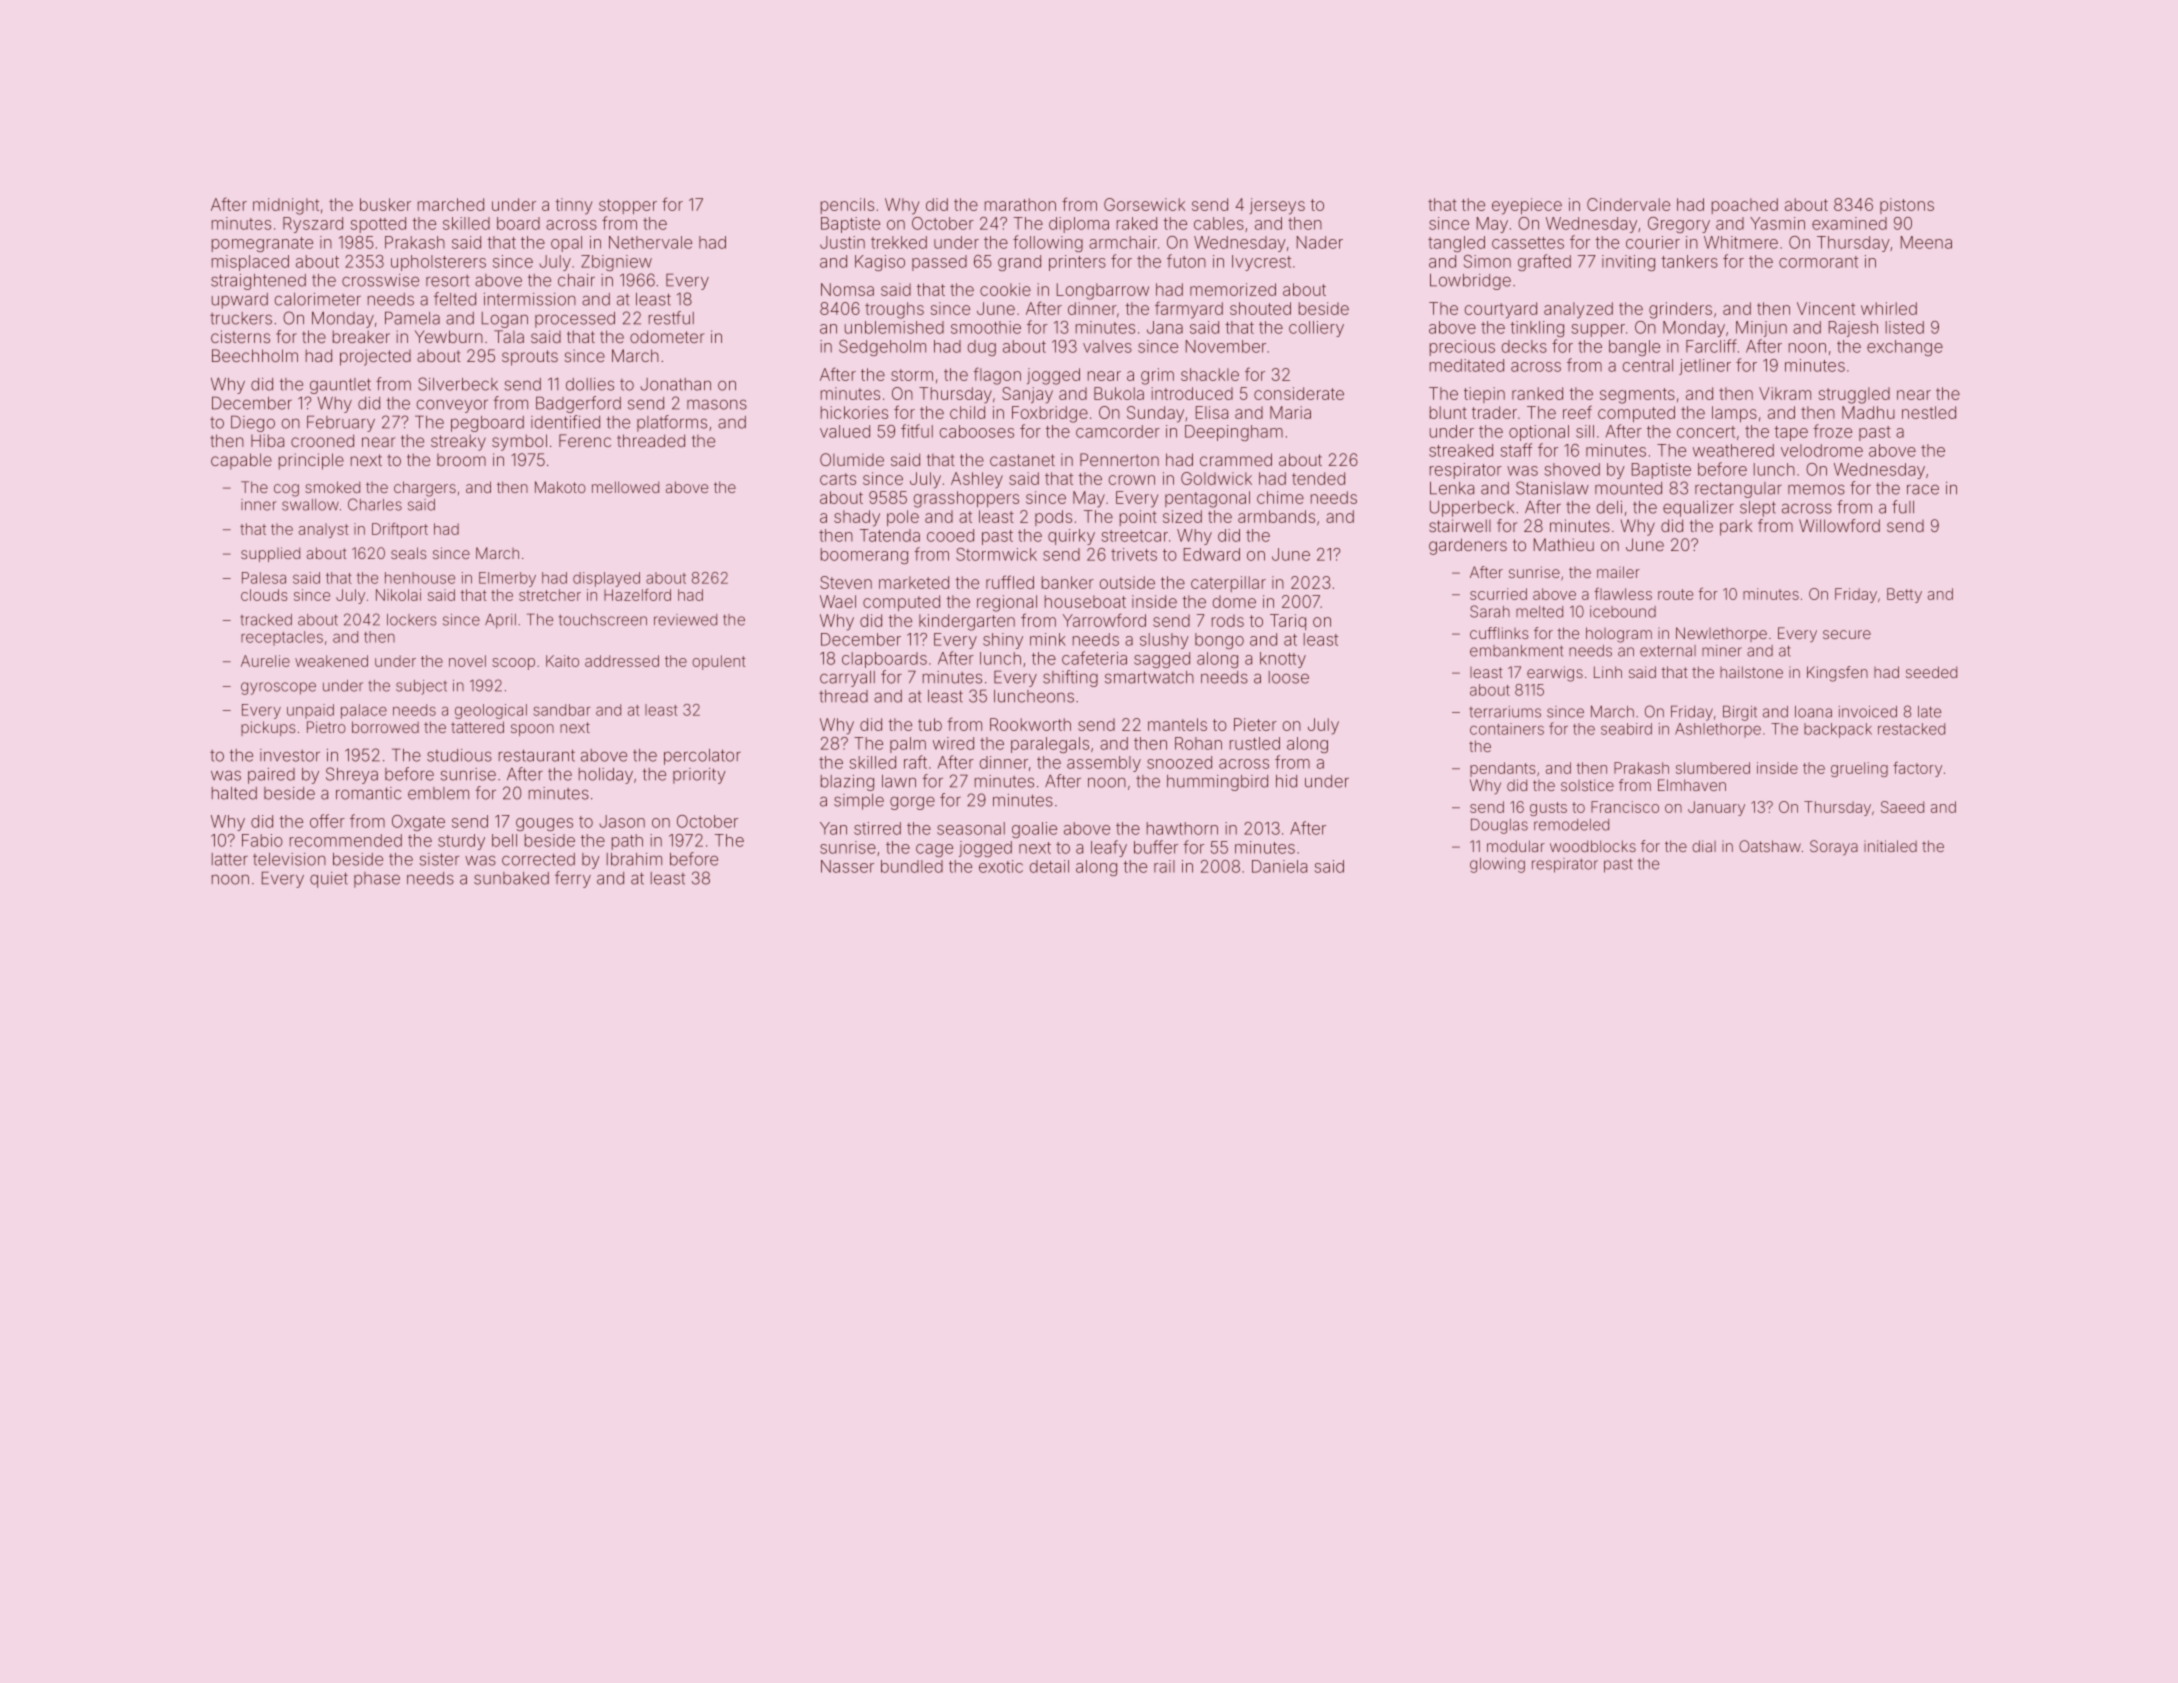 The width and height of the document is (2178, 1683). What do you see at coordinates (847, 866) in the document?
I see `Nasser` at bounding box center [847, 866].
